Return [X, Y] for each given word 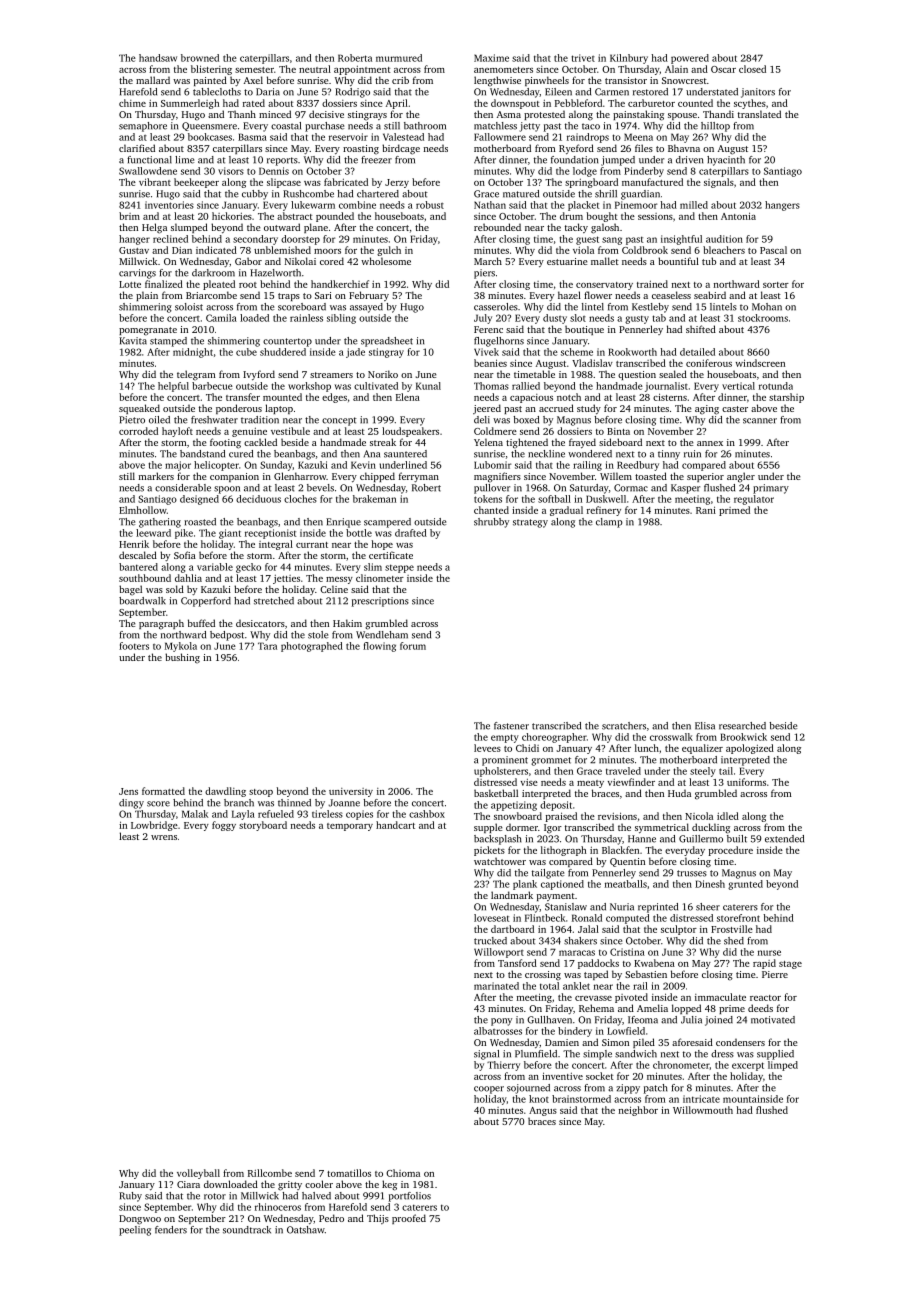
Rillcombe [270, 1173]
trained [652, 284]
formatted [163, 791]
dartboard [512, 929]
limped [783, 1066]
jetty [530, 127]
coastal [286, 126]
